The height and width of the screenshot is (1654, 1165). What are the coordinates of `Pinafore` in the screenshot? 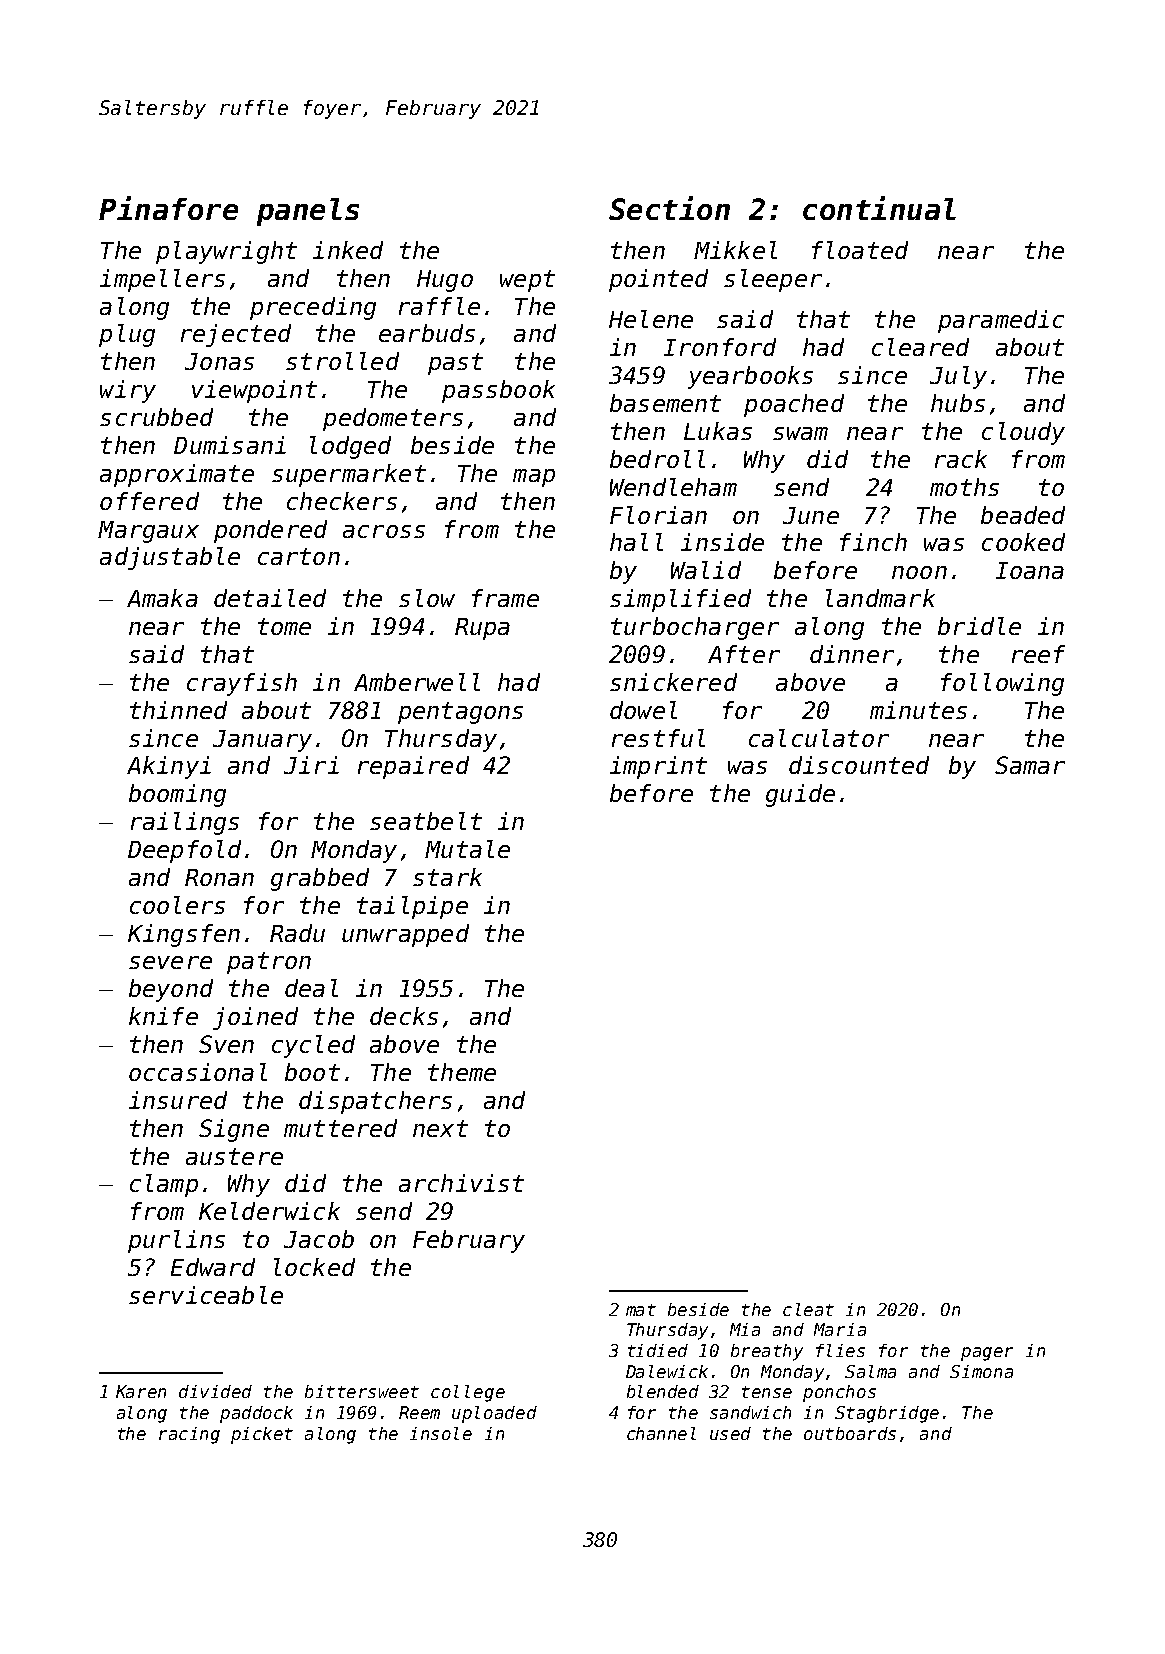 It's located at (168, 208).
